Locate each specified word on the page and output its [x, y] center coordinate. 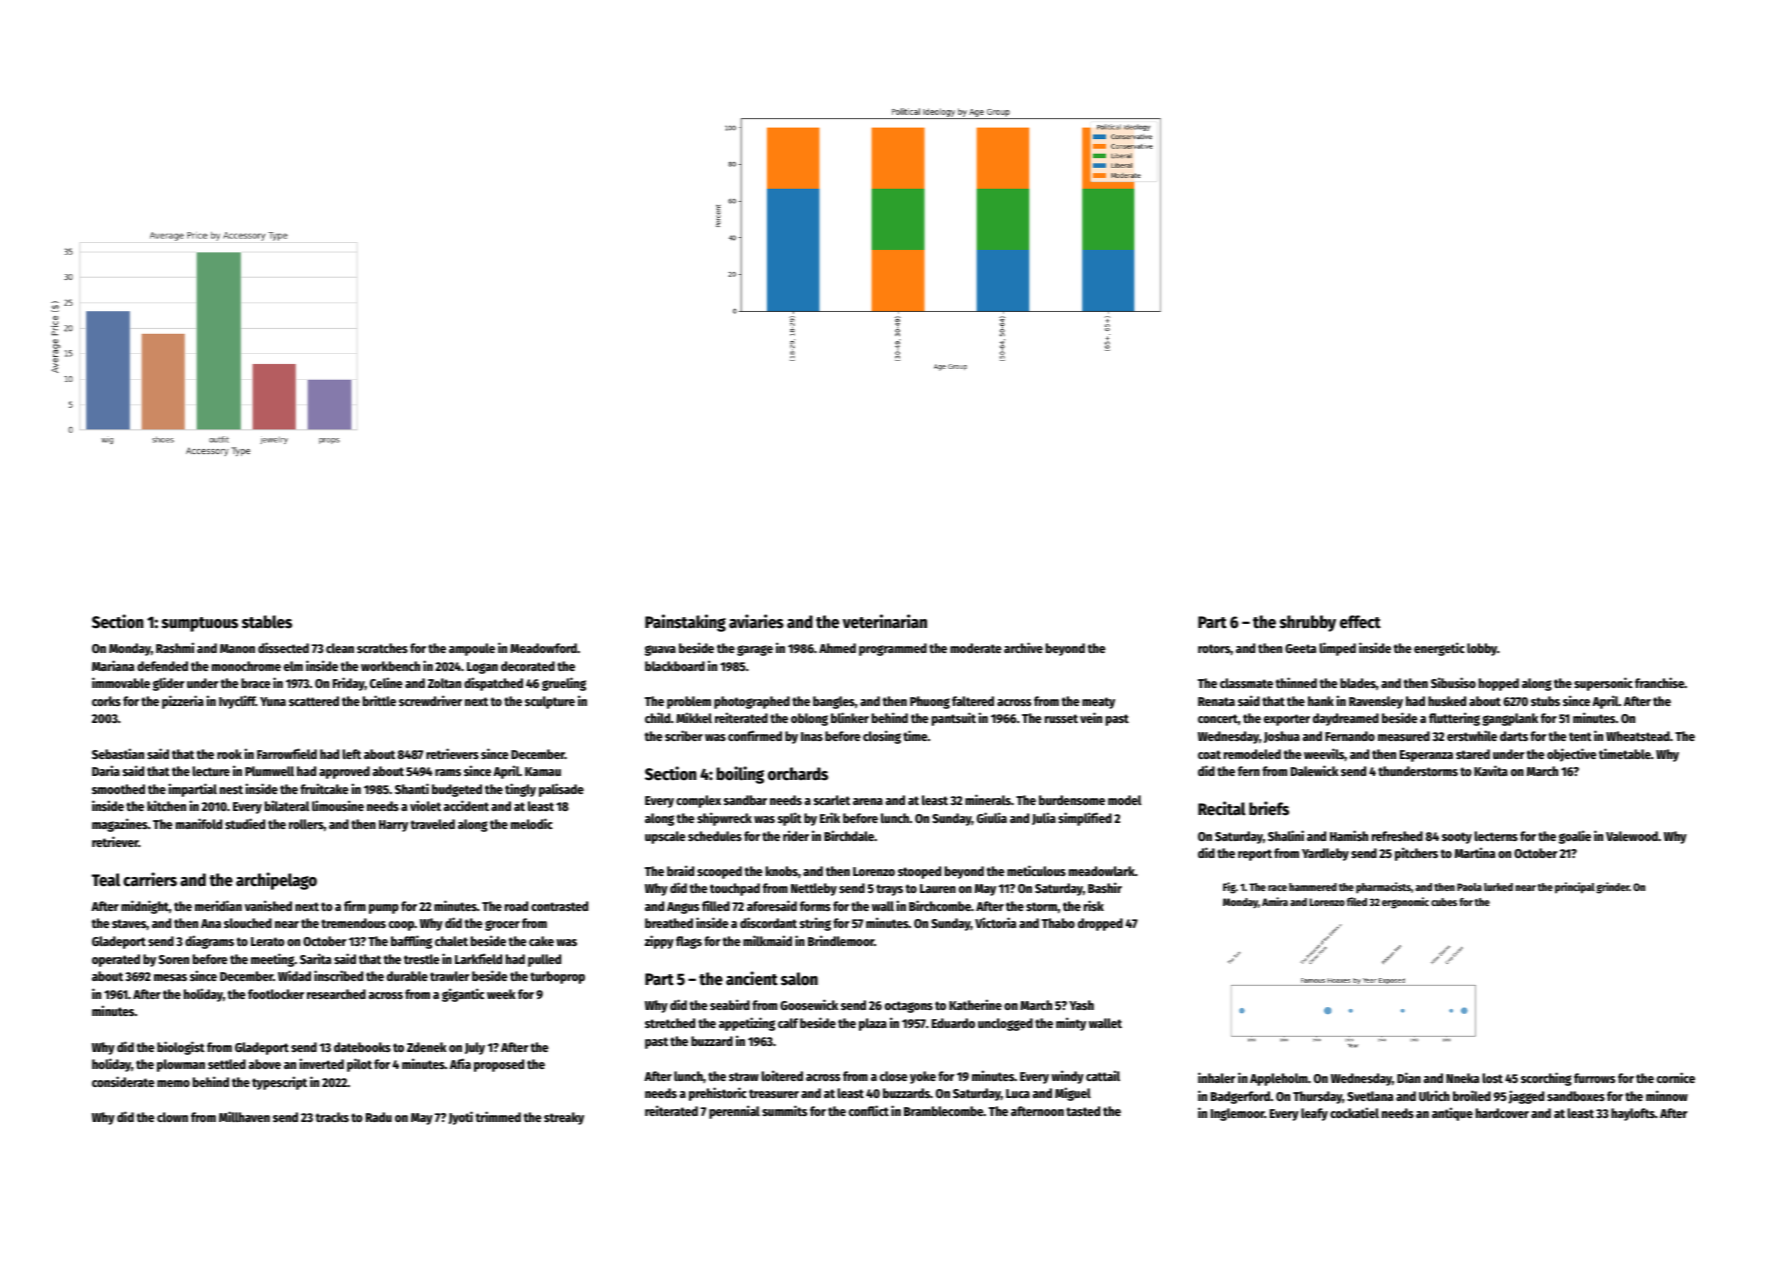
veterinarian [884, 621]
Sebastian [118, 753]
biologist [181, 1048]
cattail [1103, 1075]
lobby [1482, 649]
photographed [752, 702]
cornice [1676, 1077]
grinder [1612, 888]
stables [267, 622]
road [516, 906]
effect [1360, 622]
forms [815, 906]
